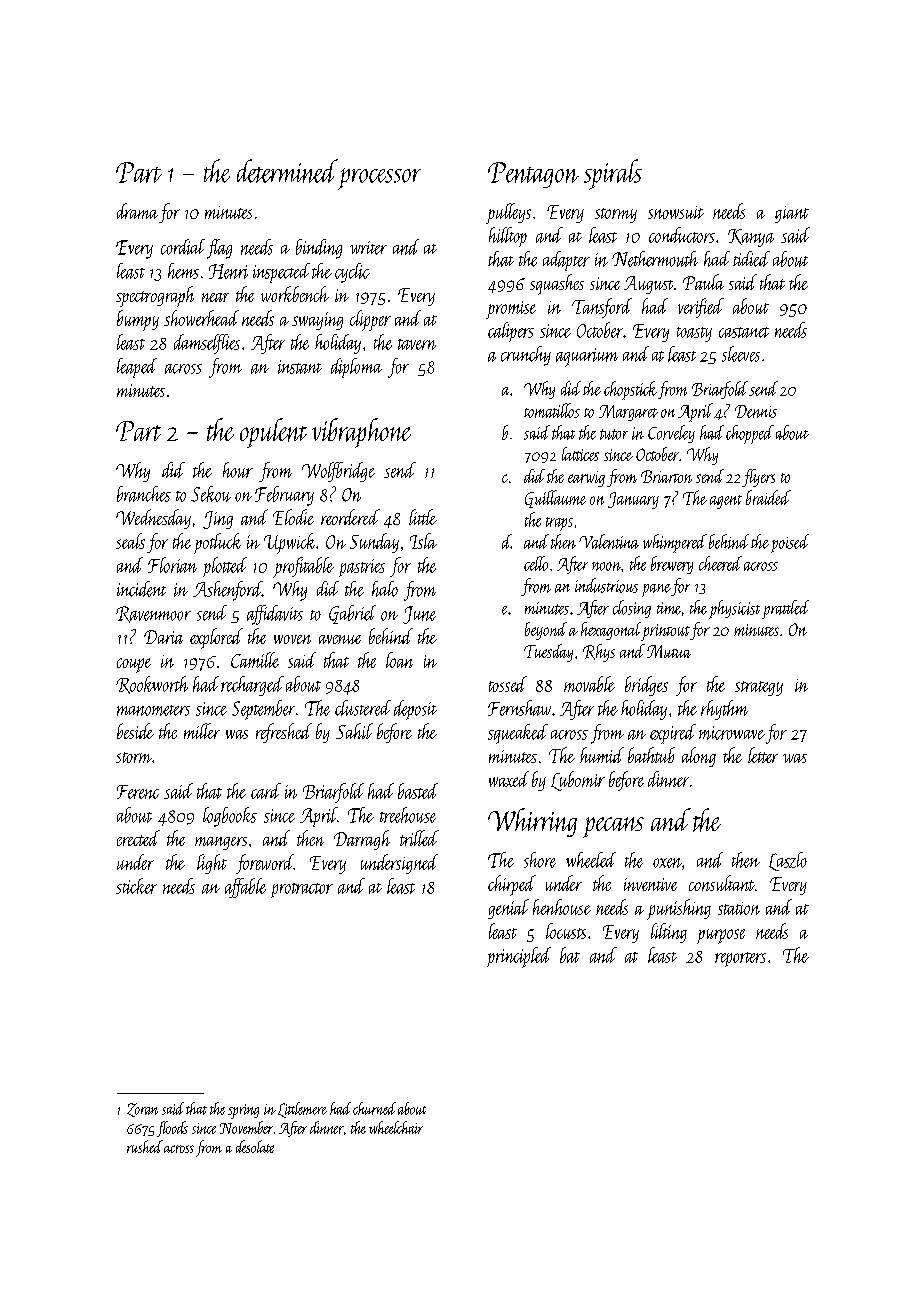 This document has height=1311, width=924. Describe the element at coordinates (379, 179) in the document. I see `processor` at that location.
